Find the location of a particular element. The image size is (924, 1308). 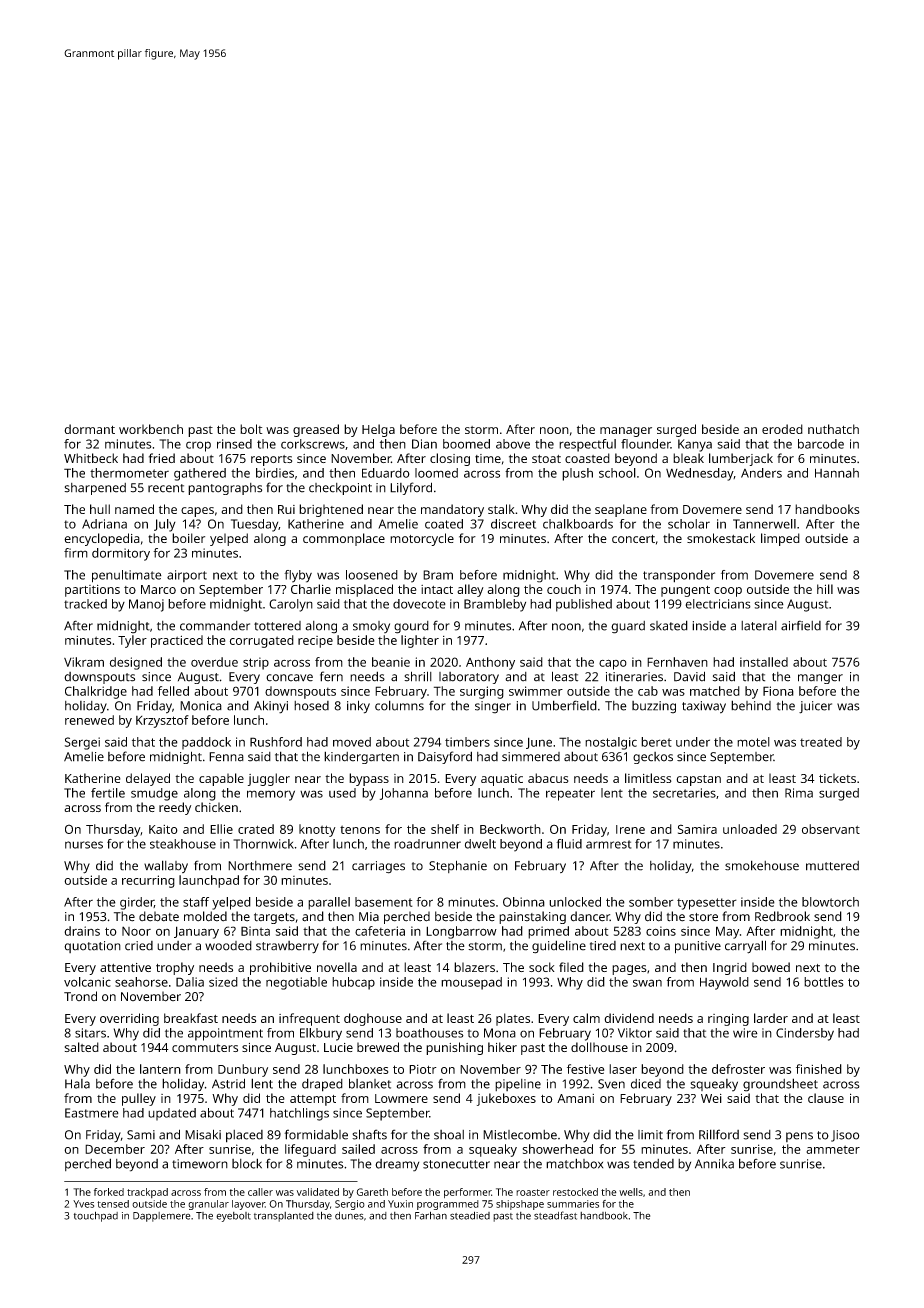

Chalkridge is located at coordinates (96, 692).
